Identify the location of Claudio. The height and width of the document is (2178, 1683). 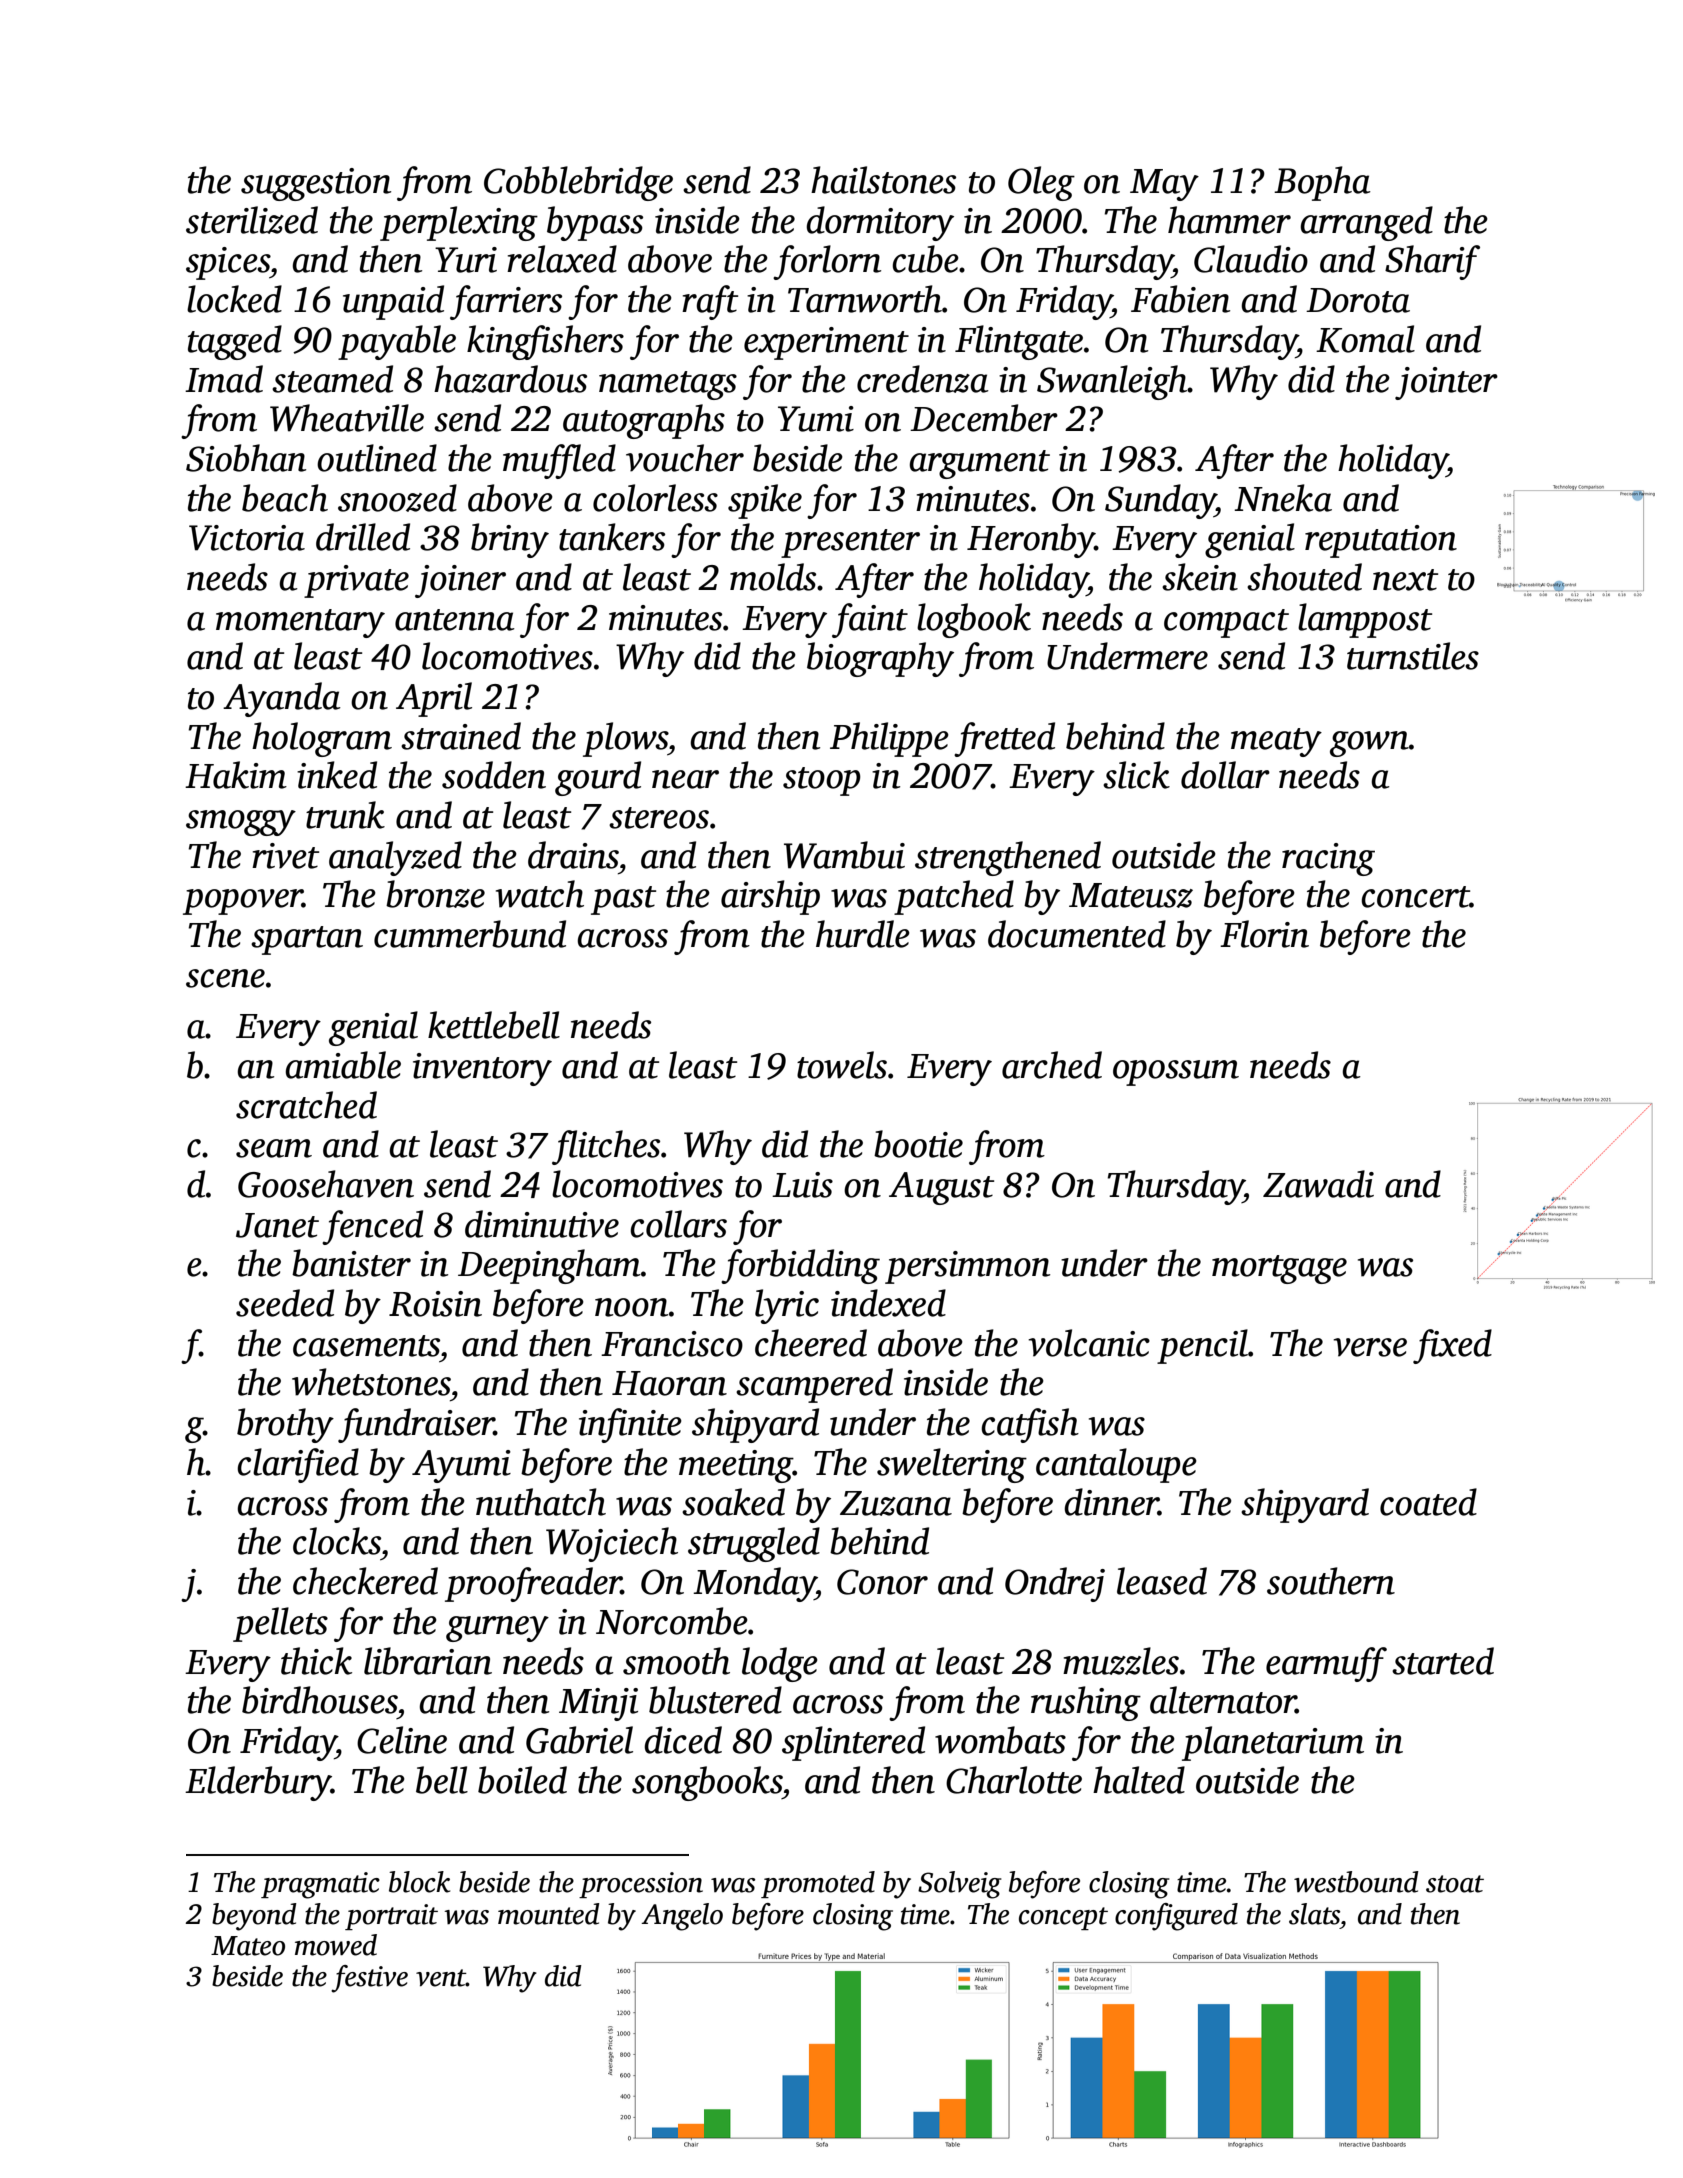
(1251, 259).
